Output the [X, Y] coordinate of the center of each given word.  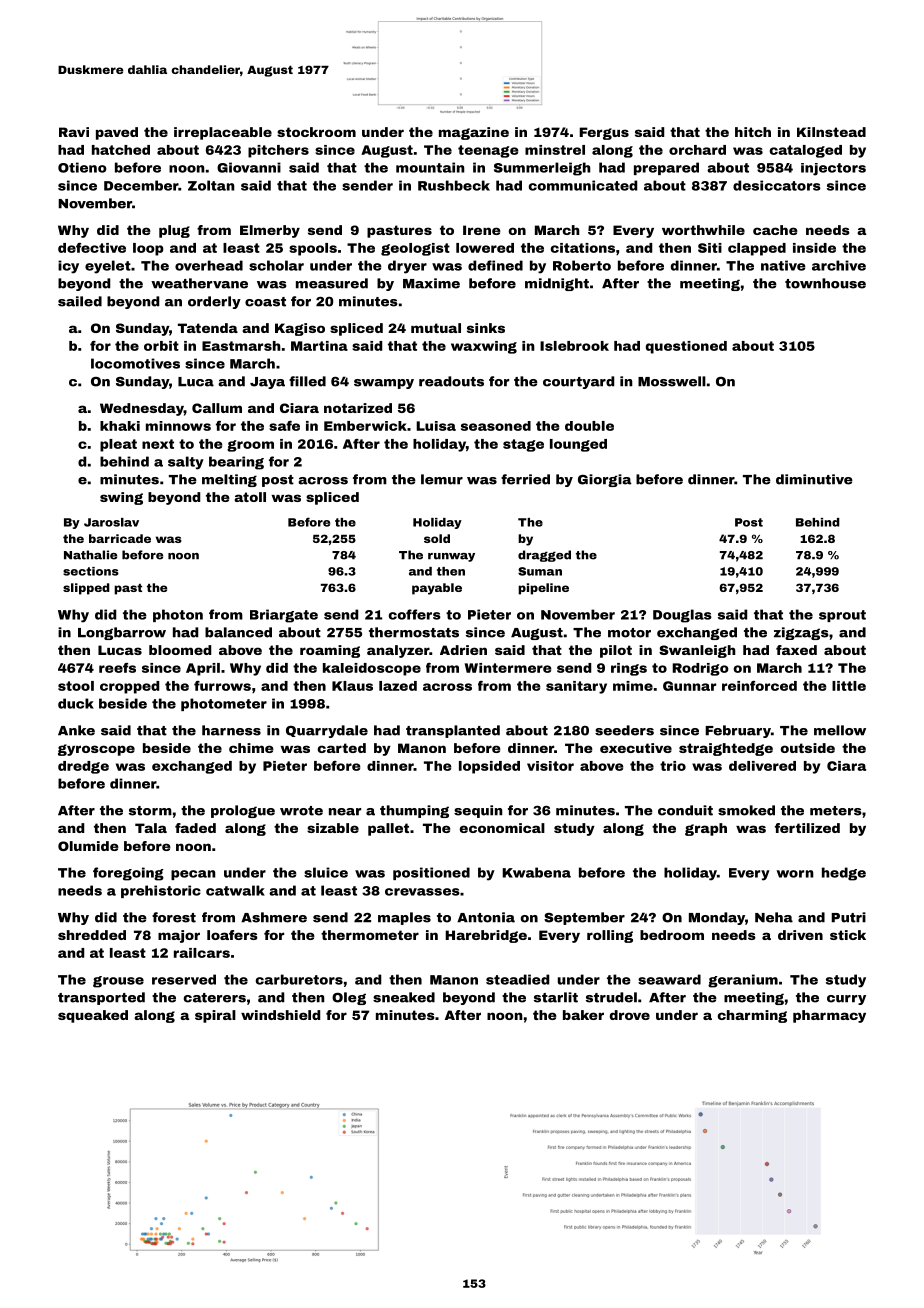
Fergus [604, 133]
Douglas [682, 616]
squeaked [93, 1016]
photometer [224, 704]
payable [437, 589]
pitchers [278, 151]
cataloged [806, 151]
